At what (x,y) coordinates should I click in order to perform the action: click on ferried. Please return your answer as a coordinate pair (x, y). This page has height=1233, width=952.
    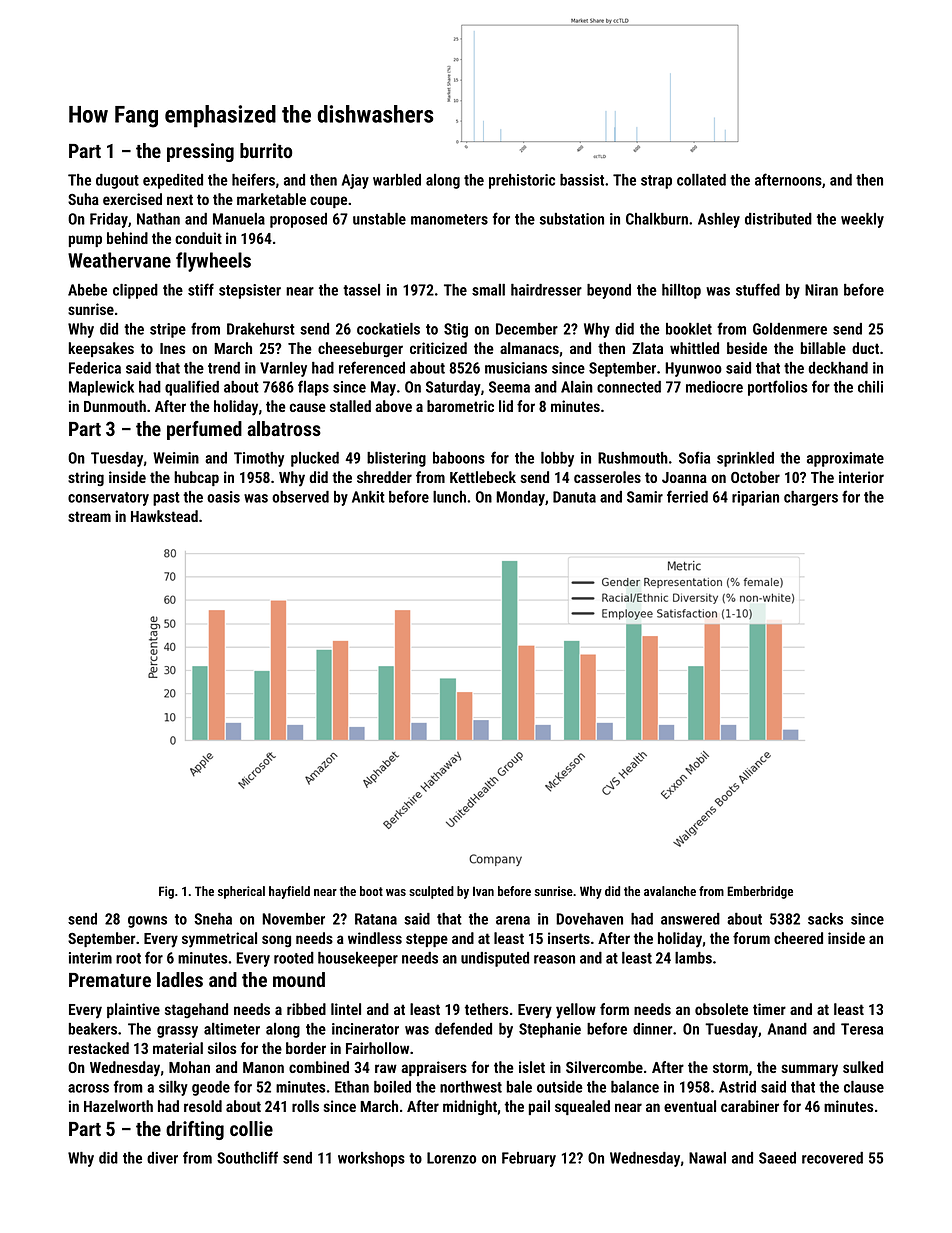
    Looking at the image, I should click on (687, 496).
